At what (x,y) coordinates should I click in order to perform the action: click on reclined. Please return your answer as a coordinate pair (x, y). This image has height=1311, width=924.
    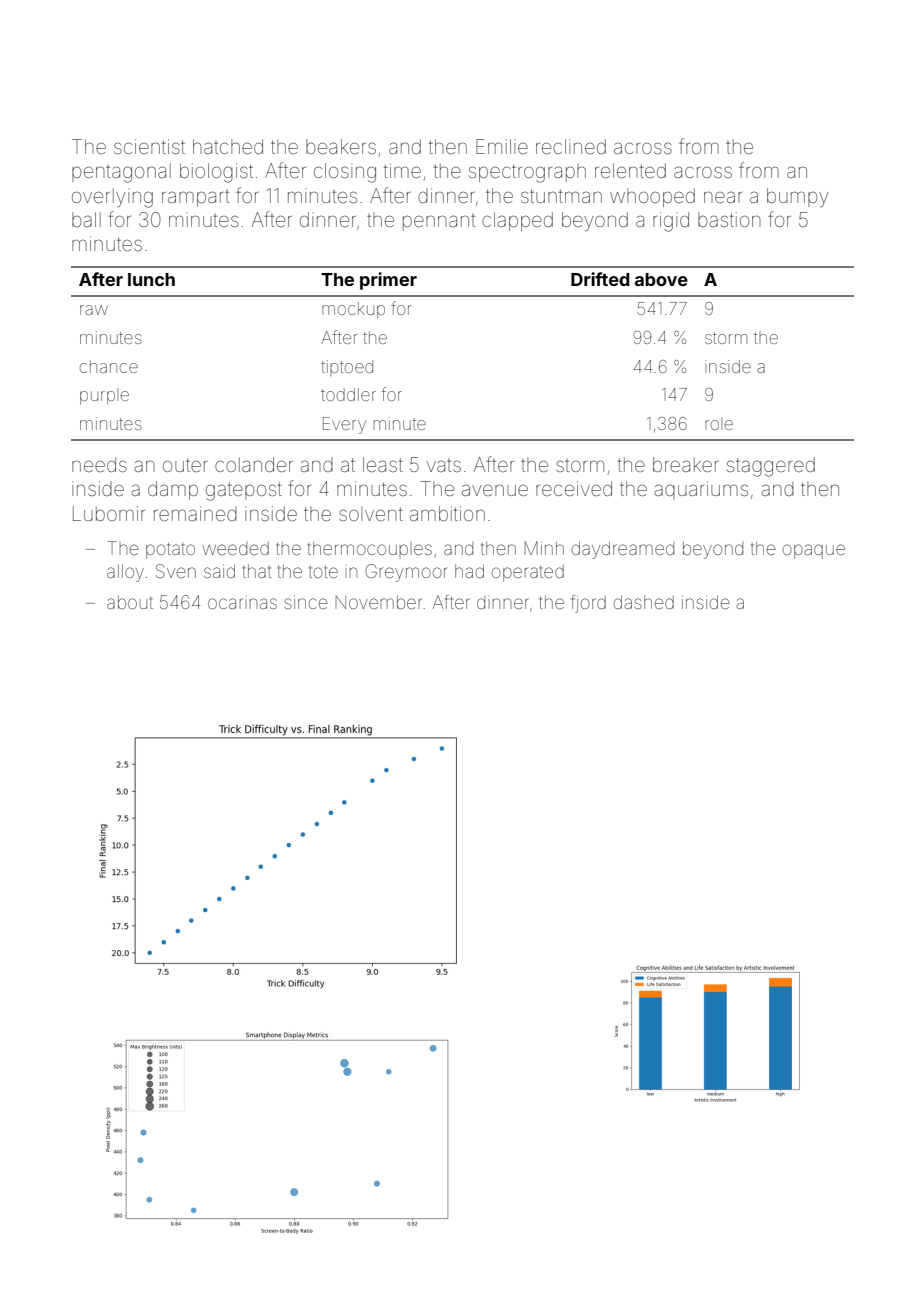
    Looking at the image, I should click on (571, 146).
